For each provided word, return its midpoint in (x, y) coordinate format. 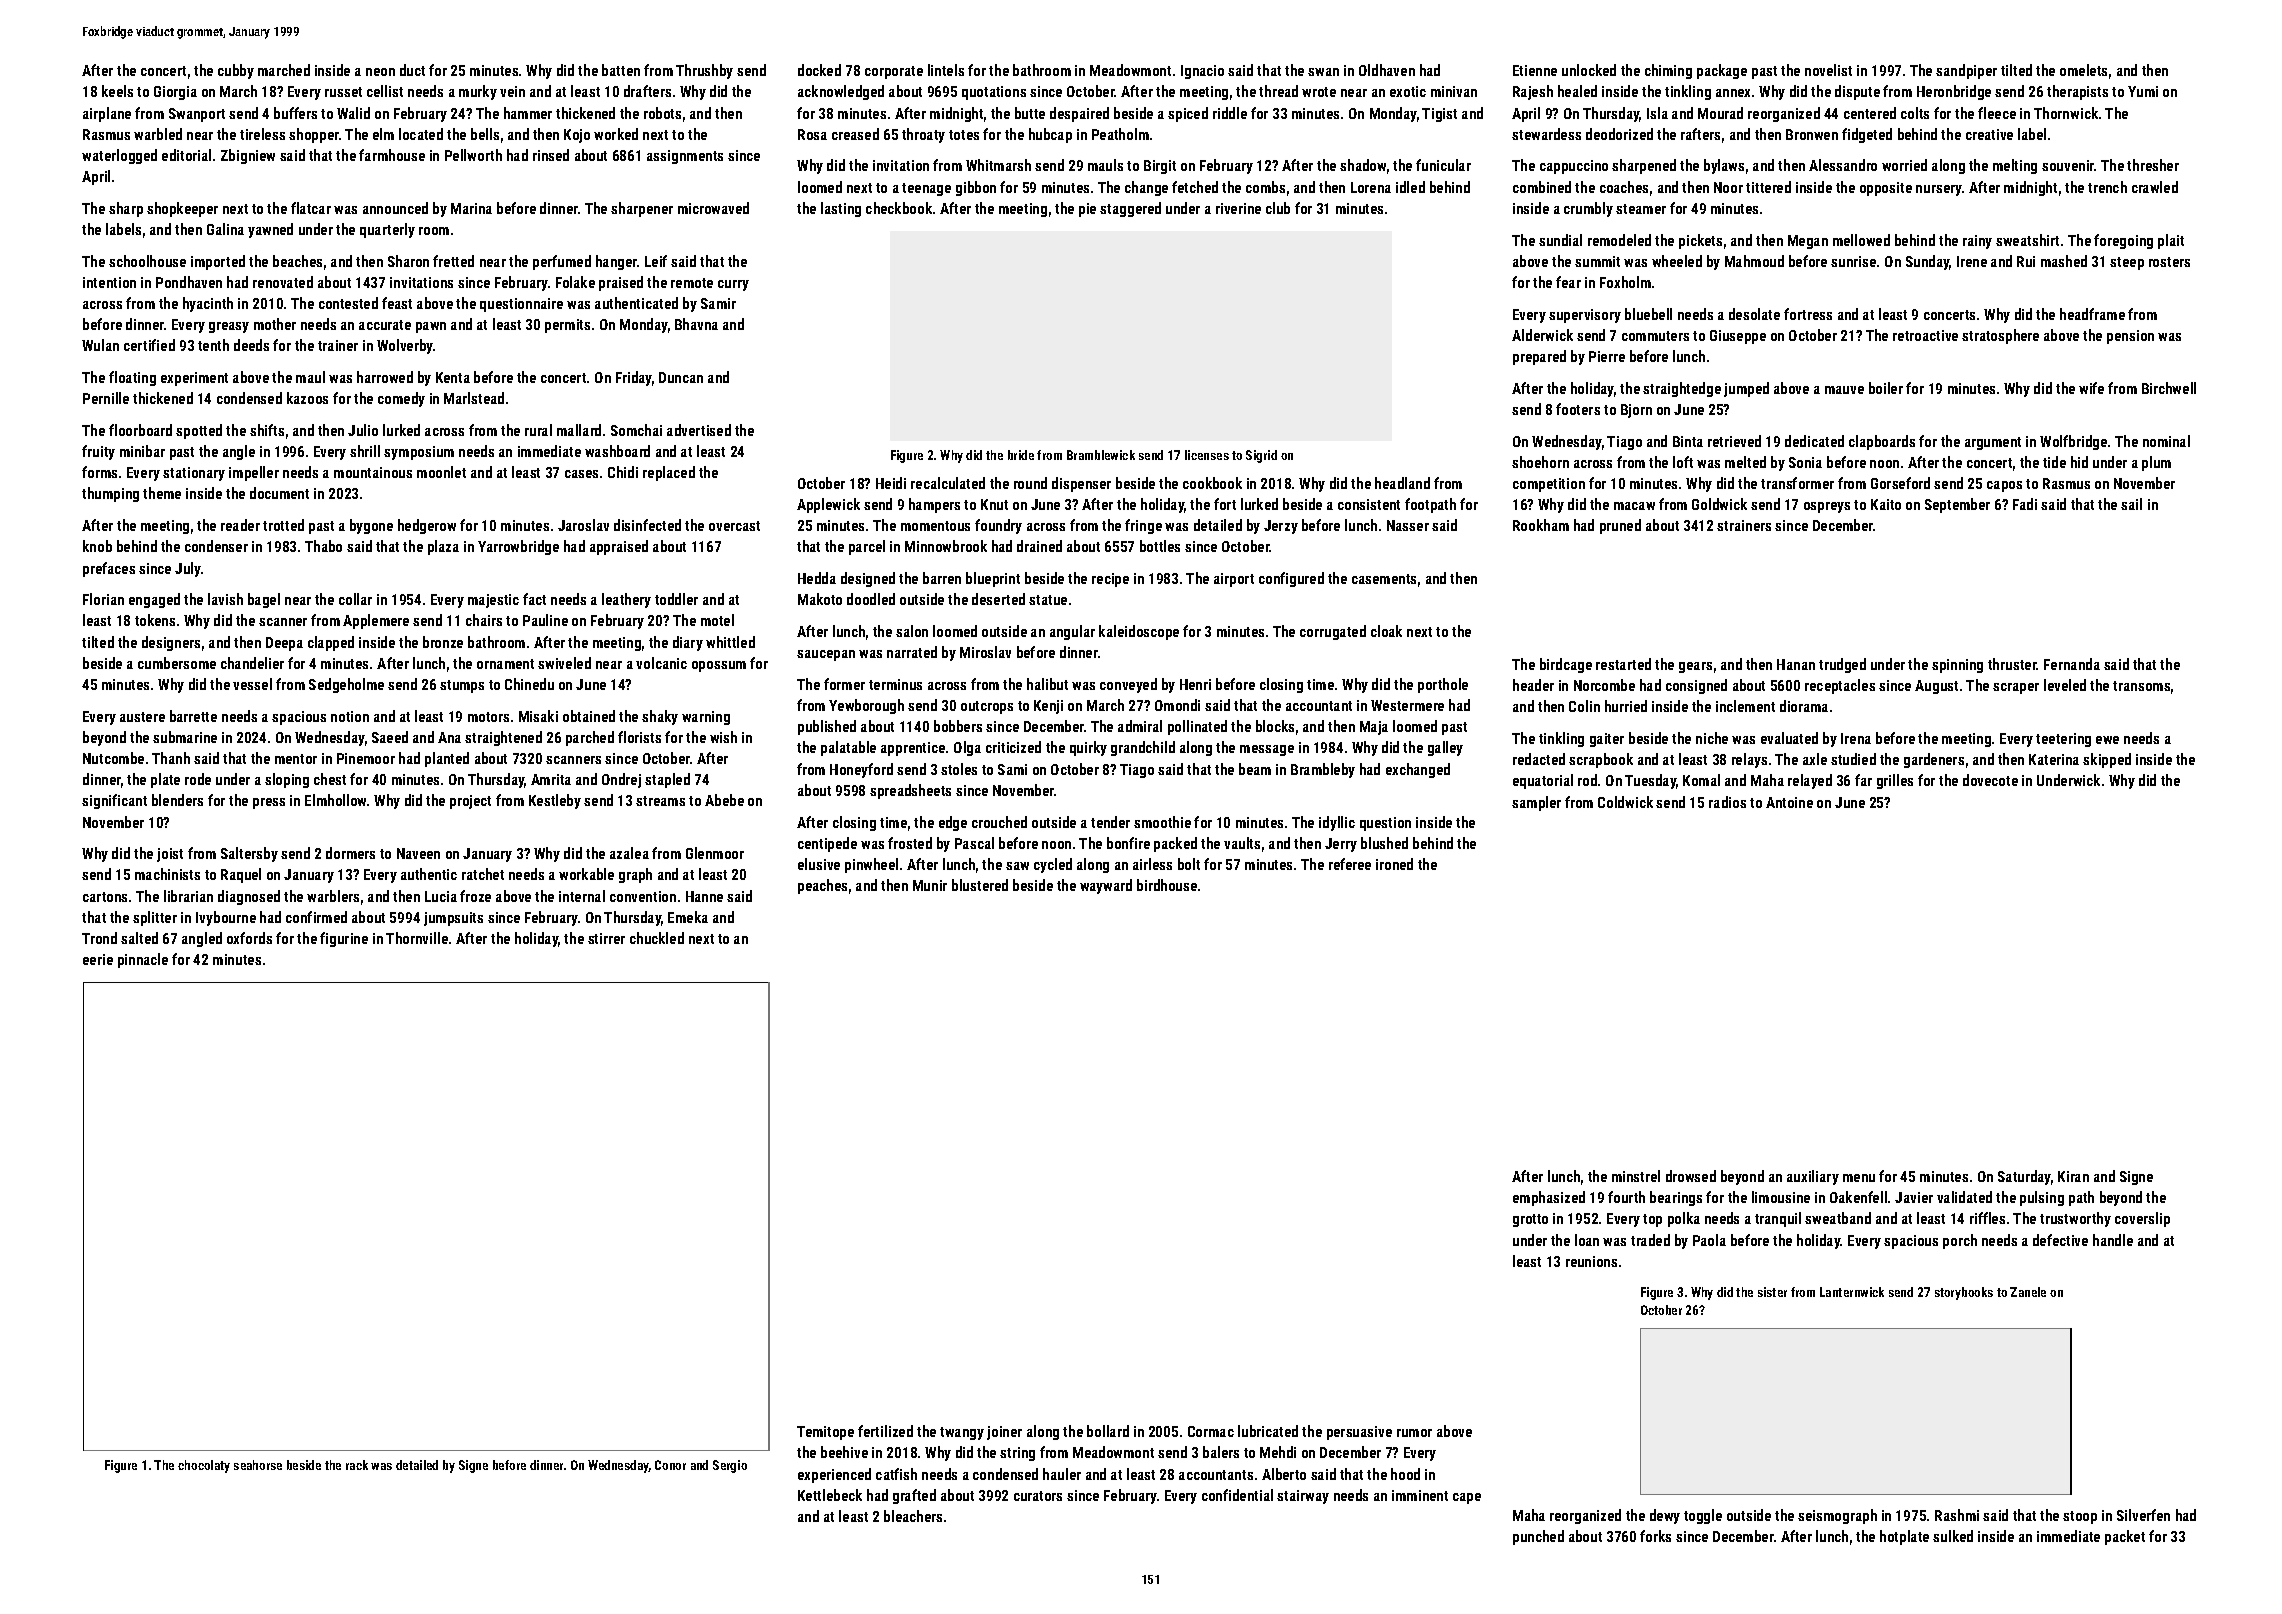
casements (1384, 579)
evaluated (1789, 738)
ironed (1394, 864)
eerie (98, 959)
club (1278, 208)
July (188, 569)
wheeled (1677, 261)
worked (616, 134)
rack (357, 1465)
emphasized (1549, 1198)
